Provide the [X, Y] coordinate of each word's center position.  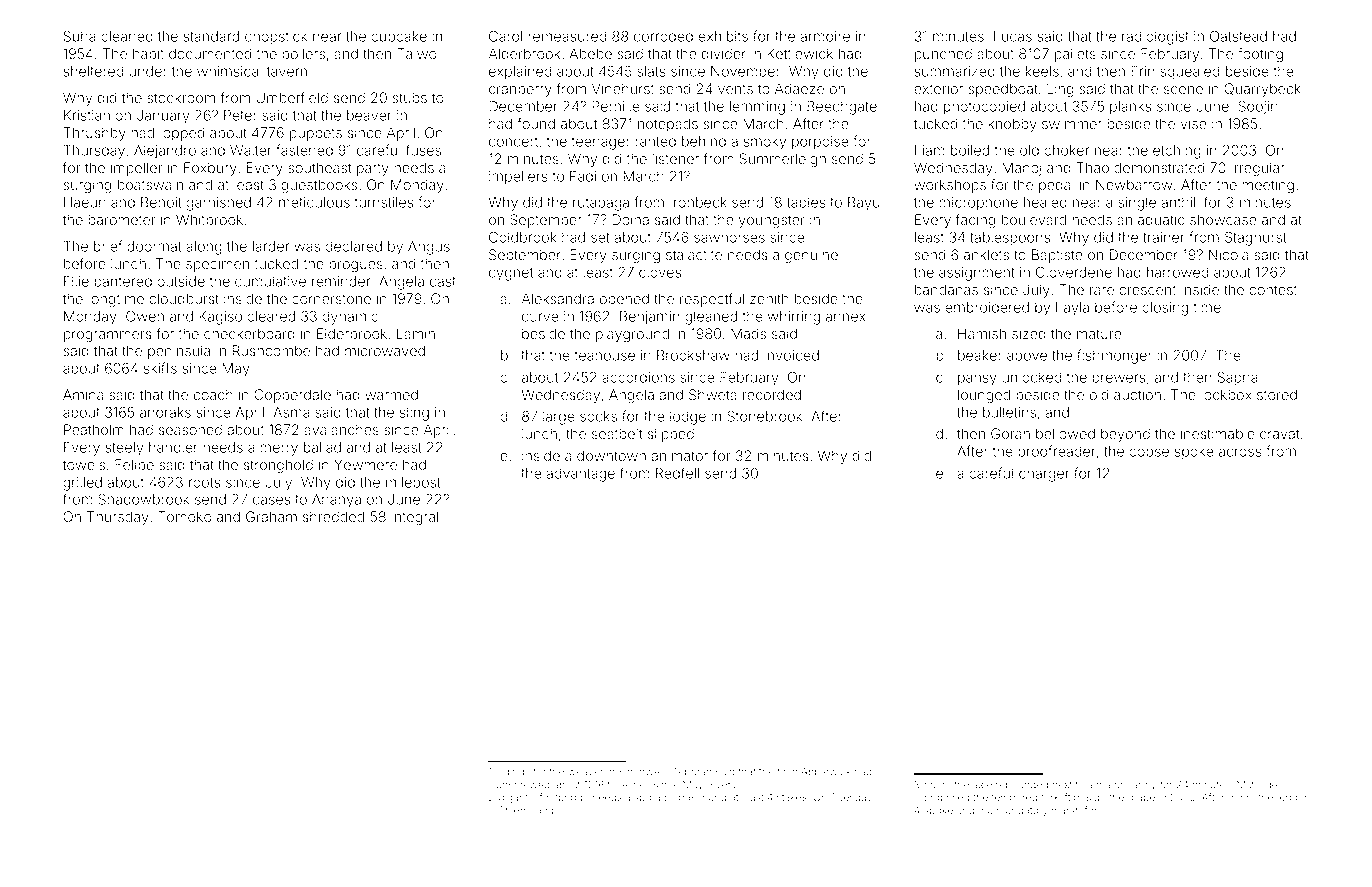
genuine [811, 256]
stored [1277, 395]
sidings [513, 773]
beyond [1125, 435]
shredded [333, 517]
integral [414, 518]
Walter [251, 150]
